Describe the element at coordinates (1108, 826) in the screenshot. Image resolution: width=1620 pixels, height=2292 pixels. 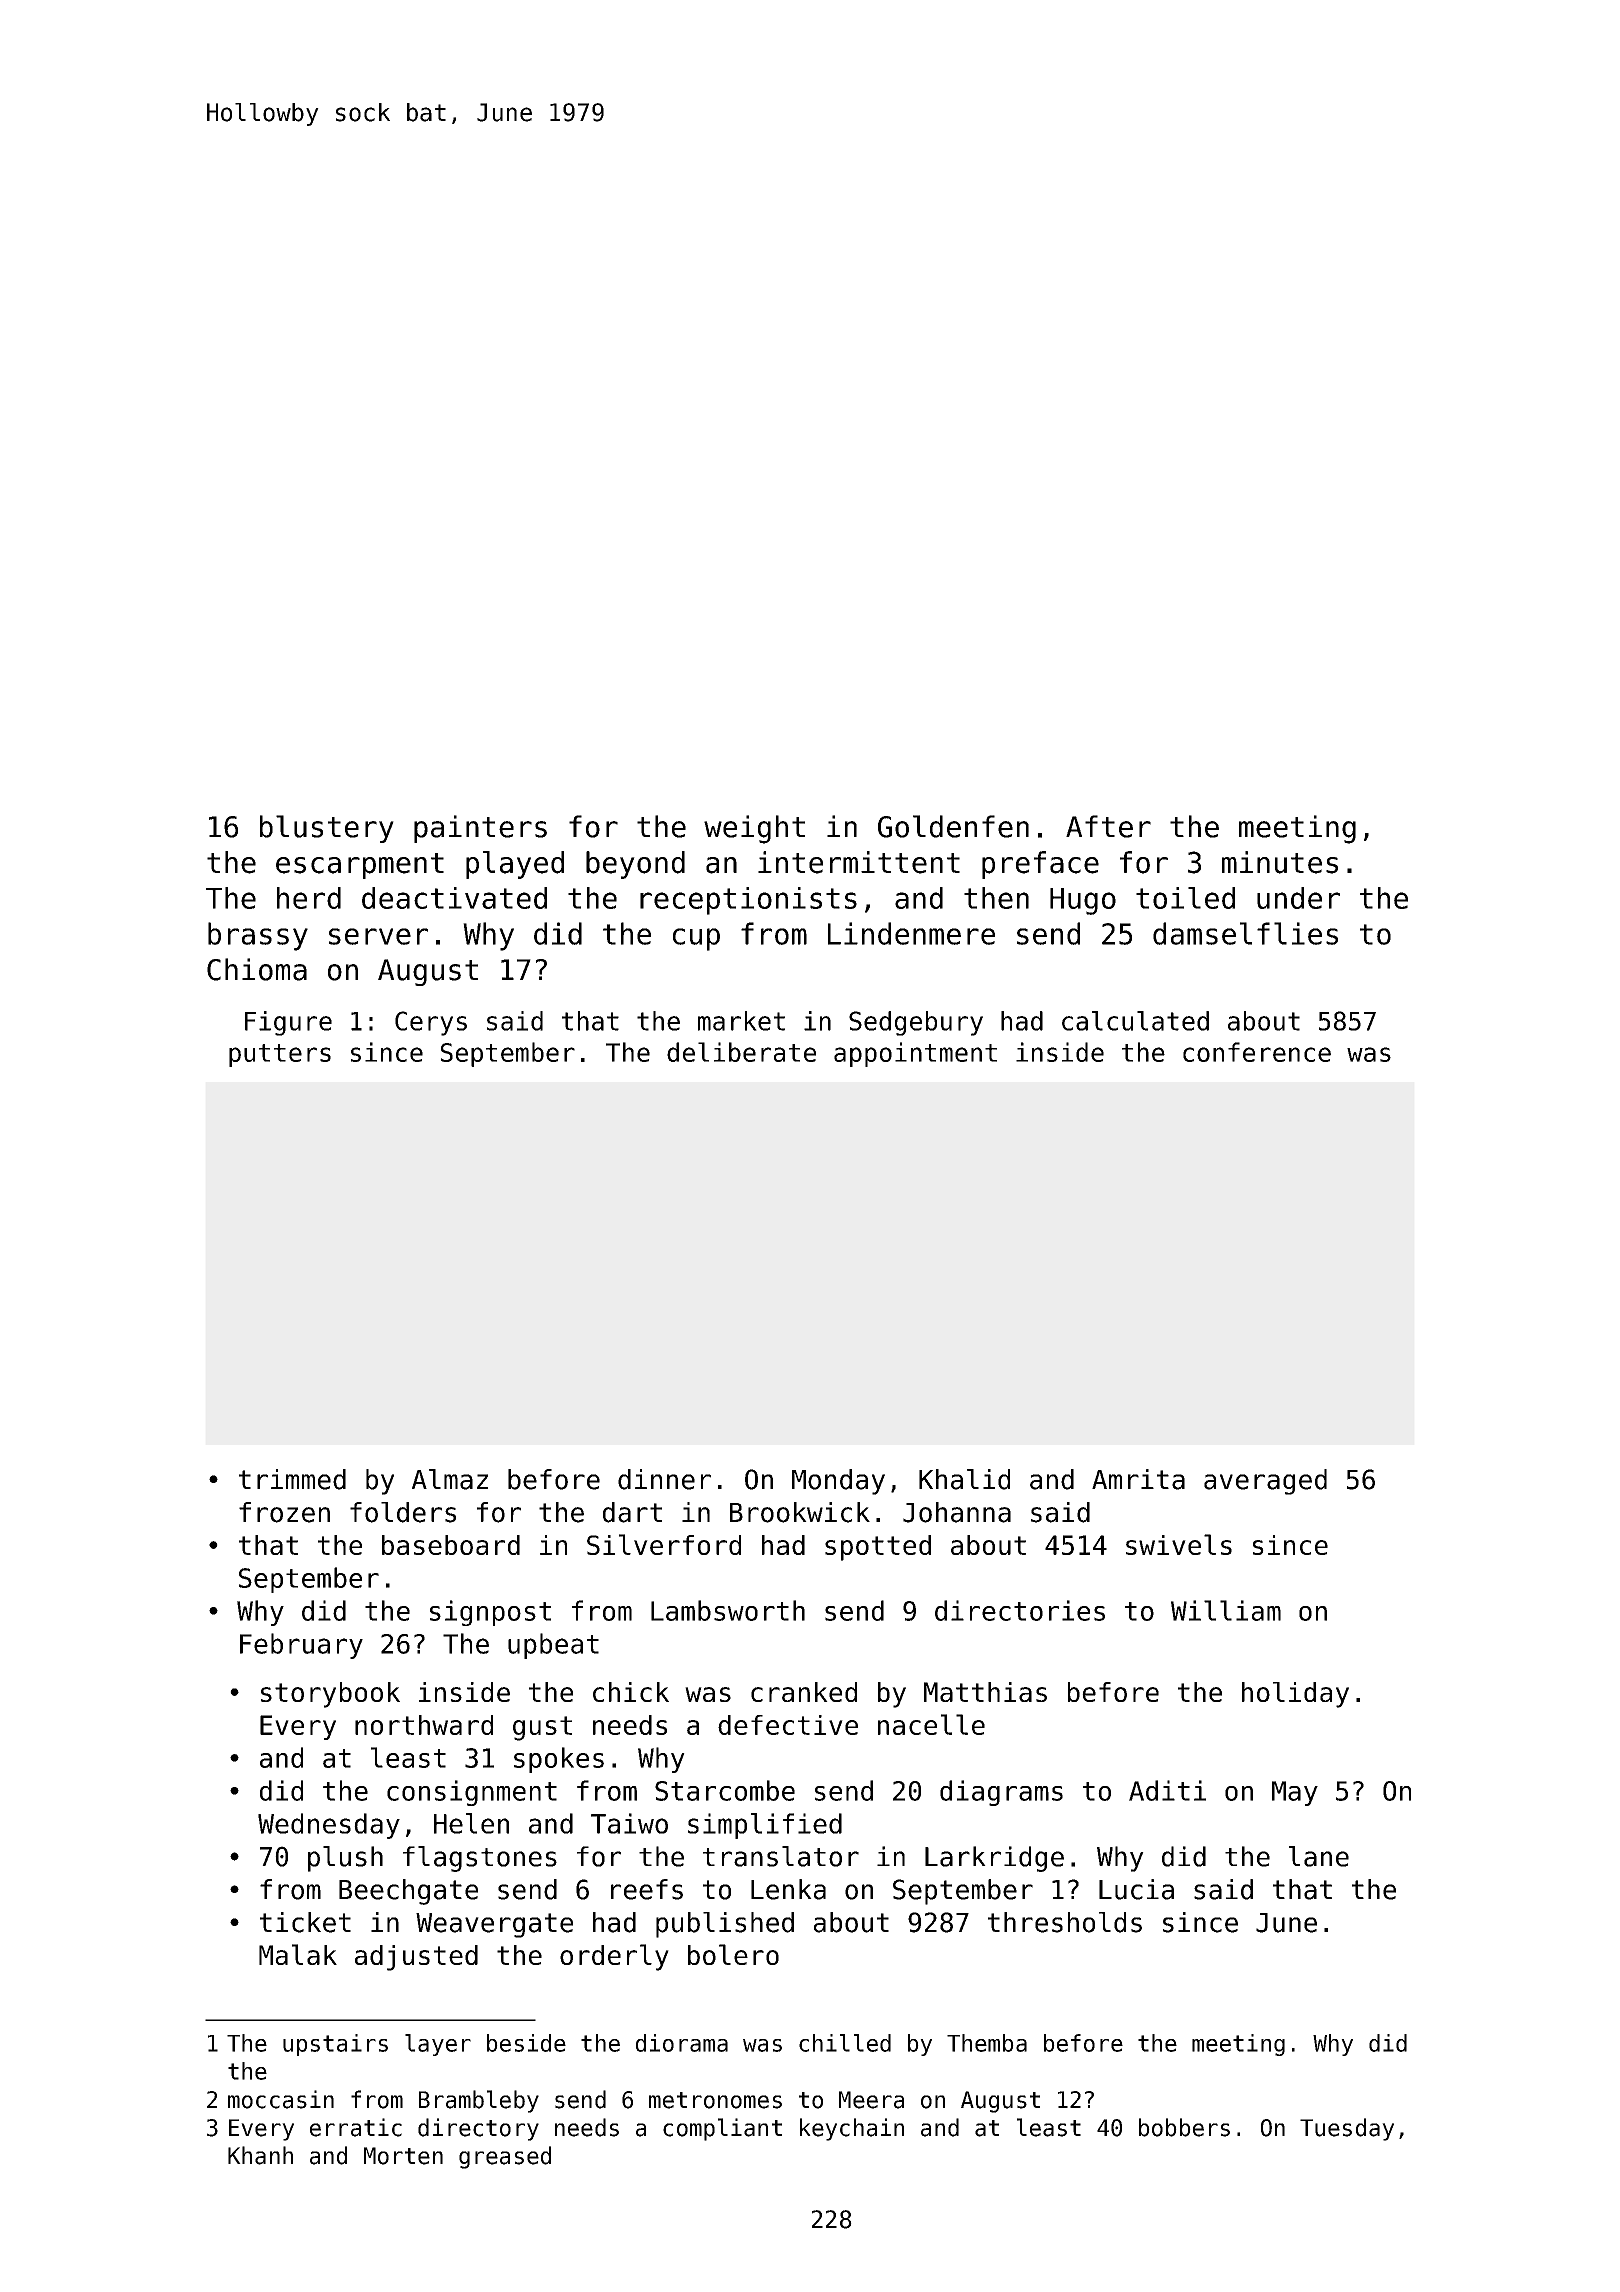
I see `After` at that location.
